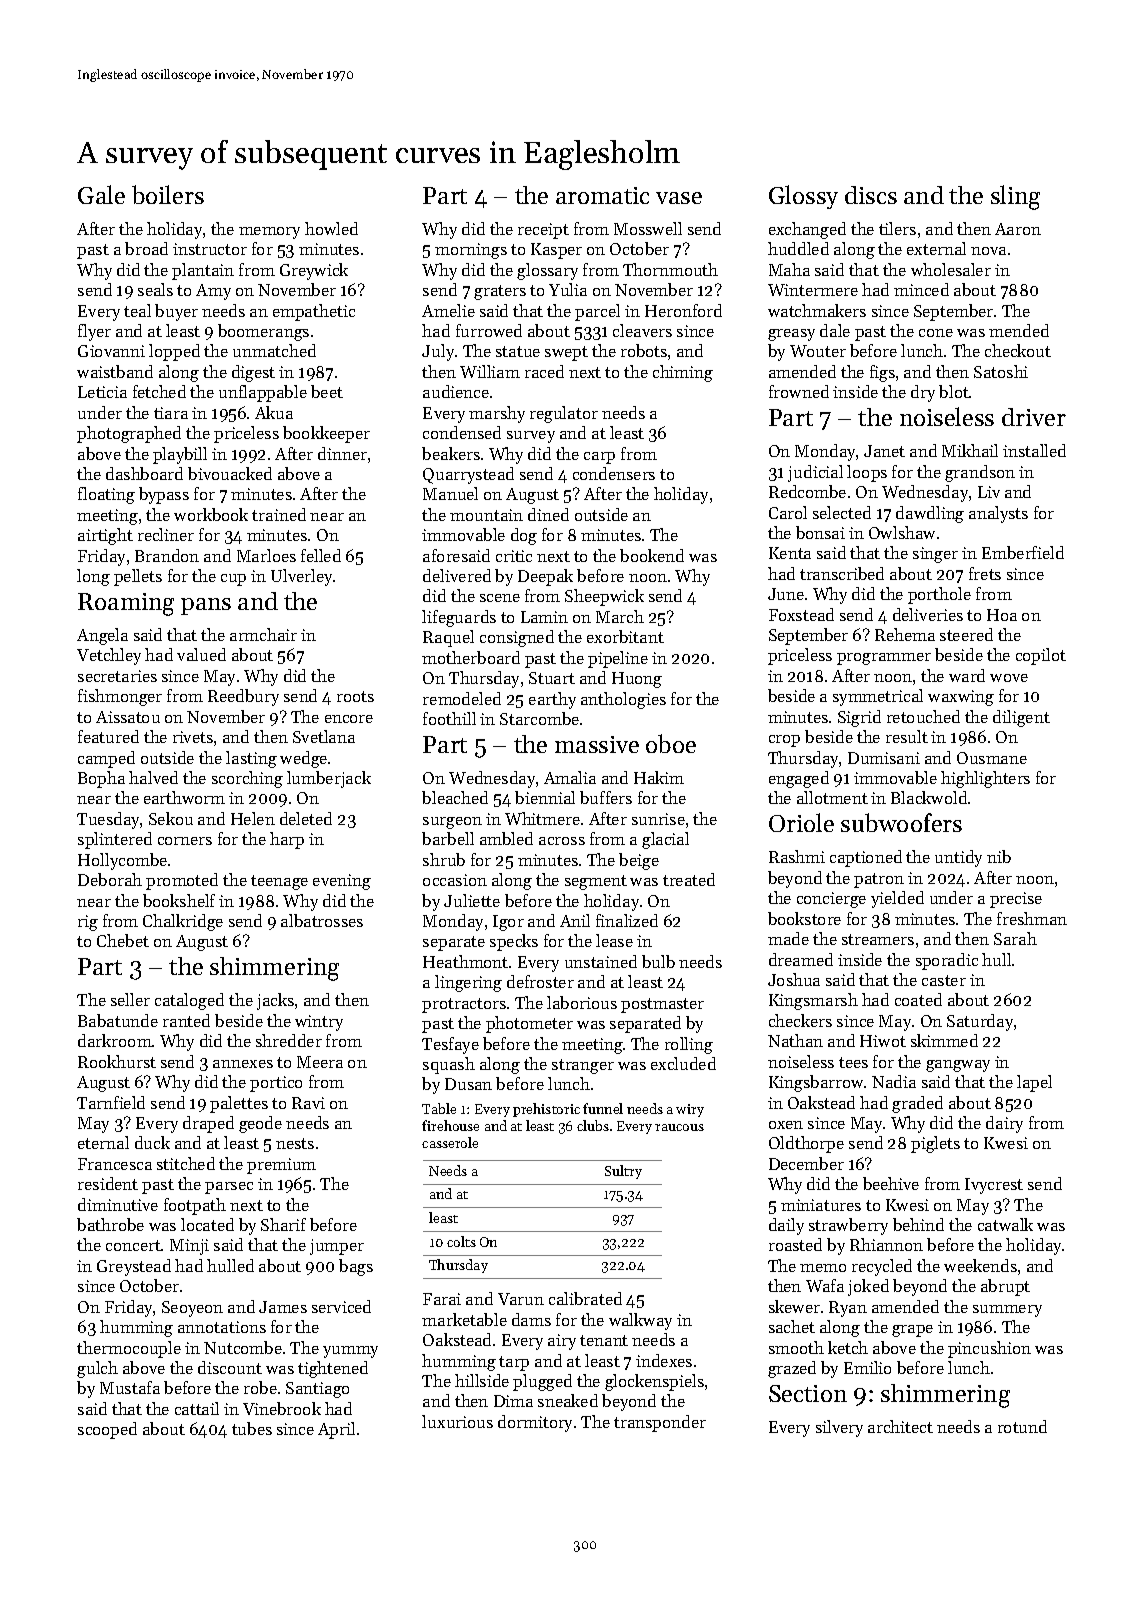 The height and width of the image is (1624, 1148). I want to click on Meera, so click(320, 1062).
